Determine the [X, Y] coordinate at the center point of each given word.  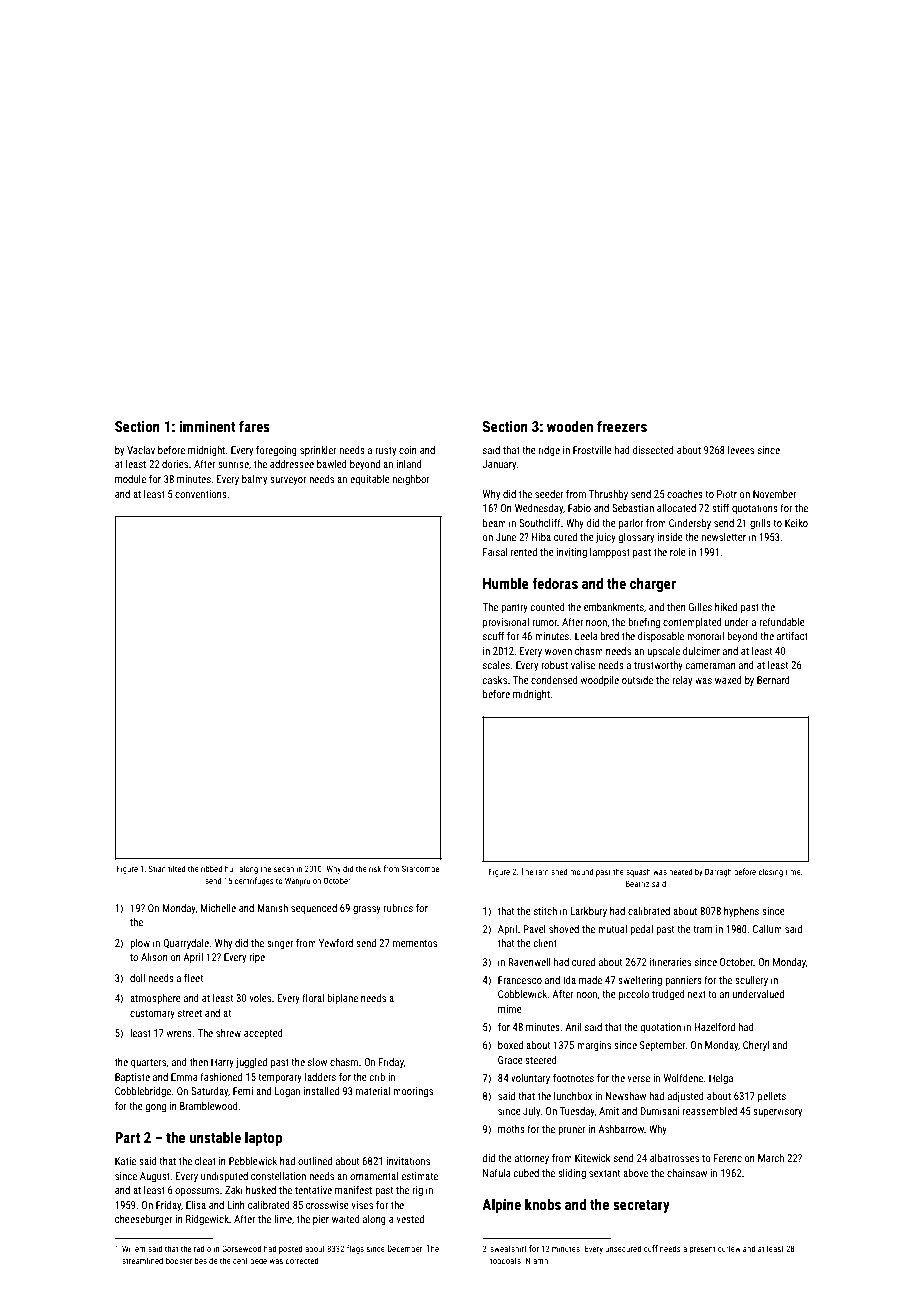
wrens [179, 1034]
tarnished [551, 871]
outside [637, 680]
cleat [205, 1161]
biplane [342, 999]
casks [495, 680]
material [373, 1091]
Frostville [592, 450]
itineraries [670, 962]
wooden [570, 426]
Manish [272, 908]
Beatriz [637, 883]
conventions [201, 494]
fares [254, 426]
